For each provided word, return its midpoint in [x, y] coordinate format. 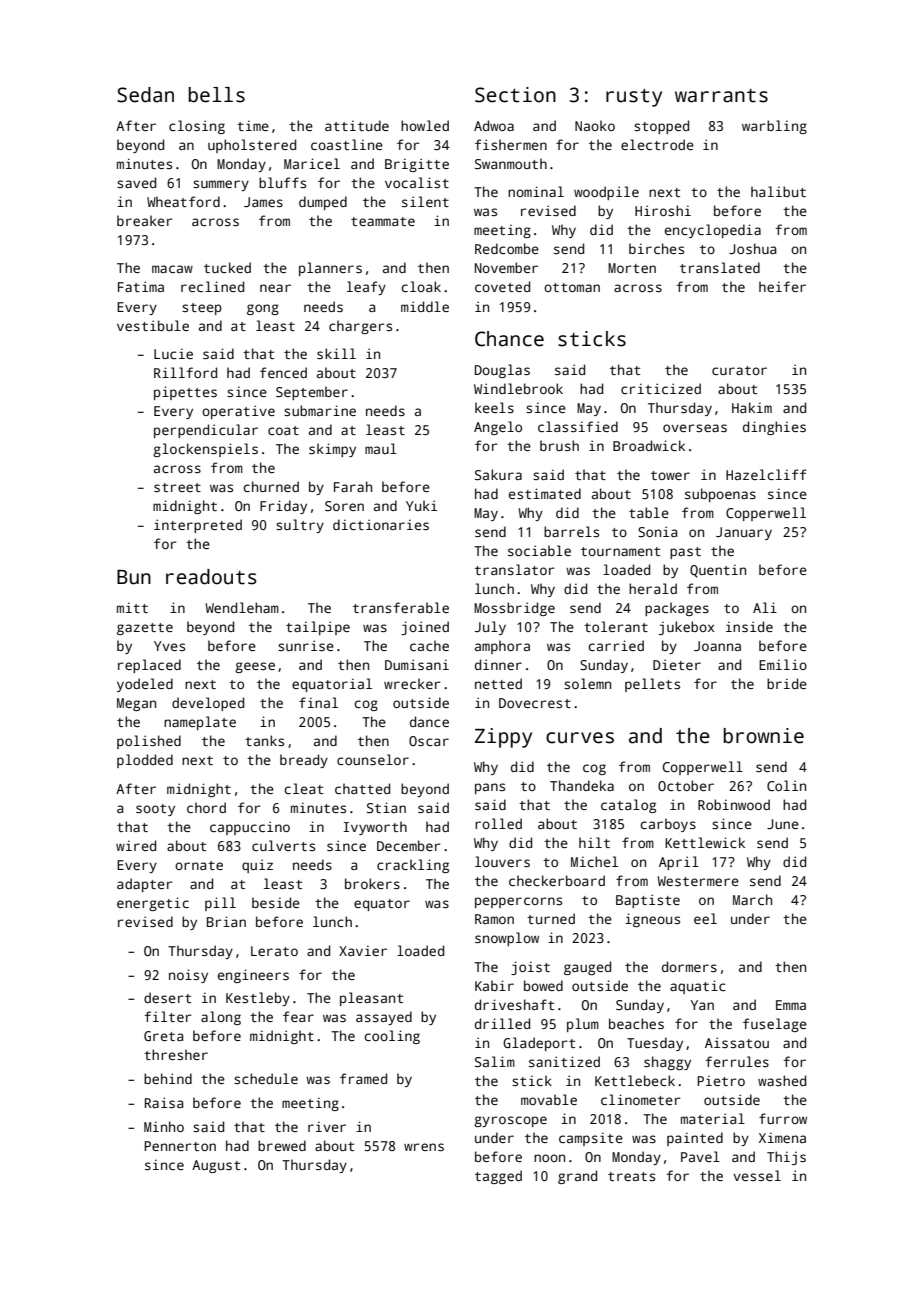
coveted [502, 286]
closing [197, 127]
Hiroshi [663, 210]
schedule [266, 1078]
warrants [721, 96]
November [506, 267]
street [177, 487]
